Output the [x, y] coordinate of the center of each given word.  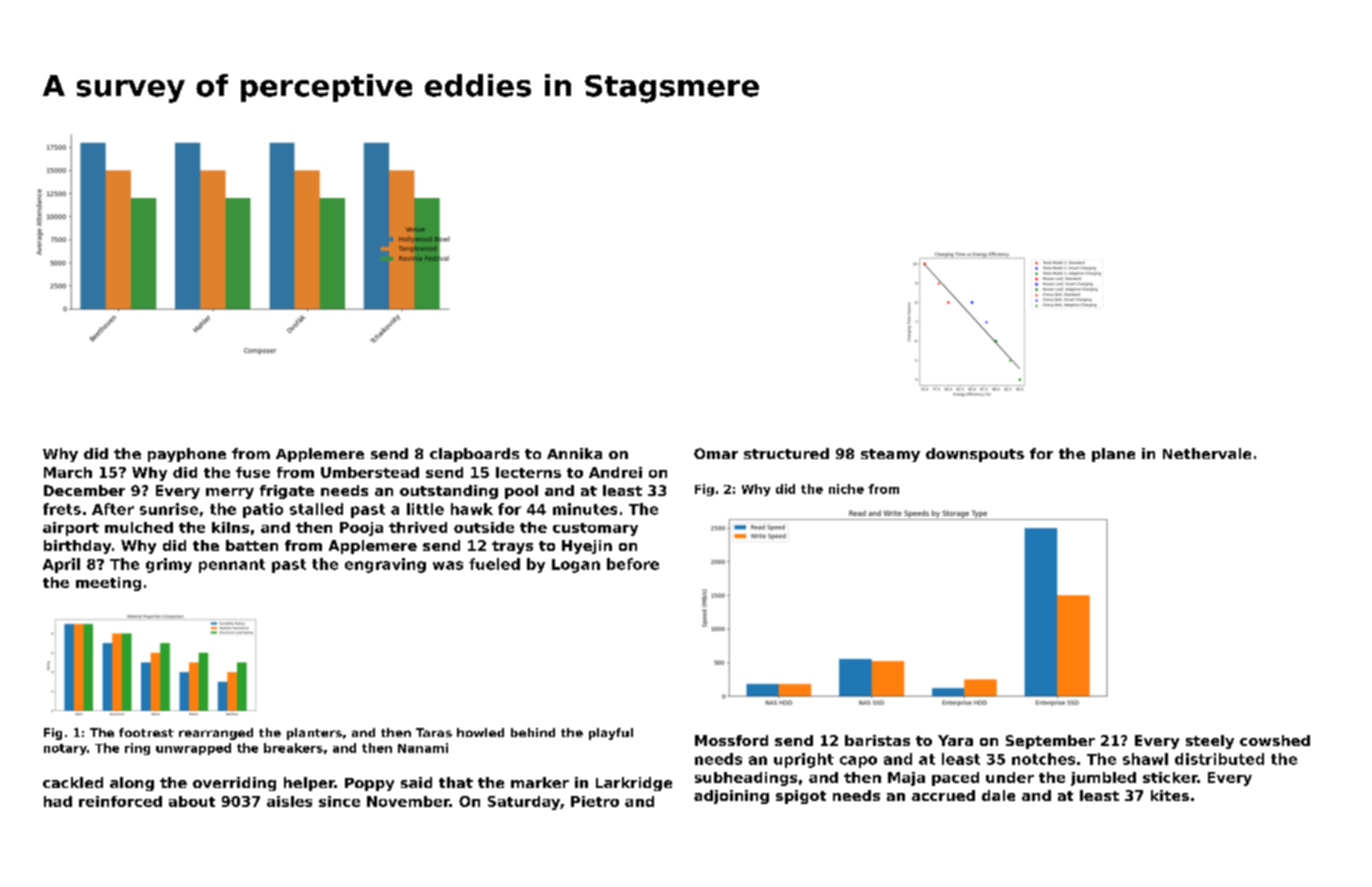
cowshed [1275, 740]
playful [611, 734]
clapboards [474, 455]
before [633, 564]
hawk [472, 509]
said [416, 782]
